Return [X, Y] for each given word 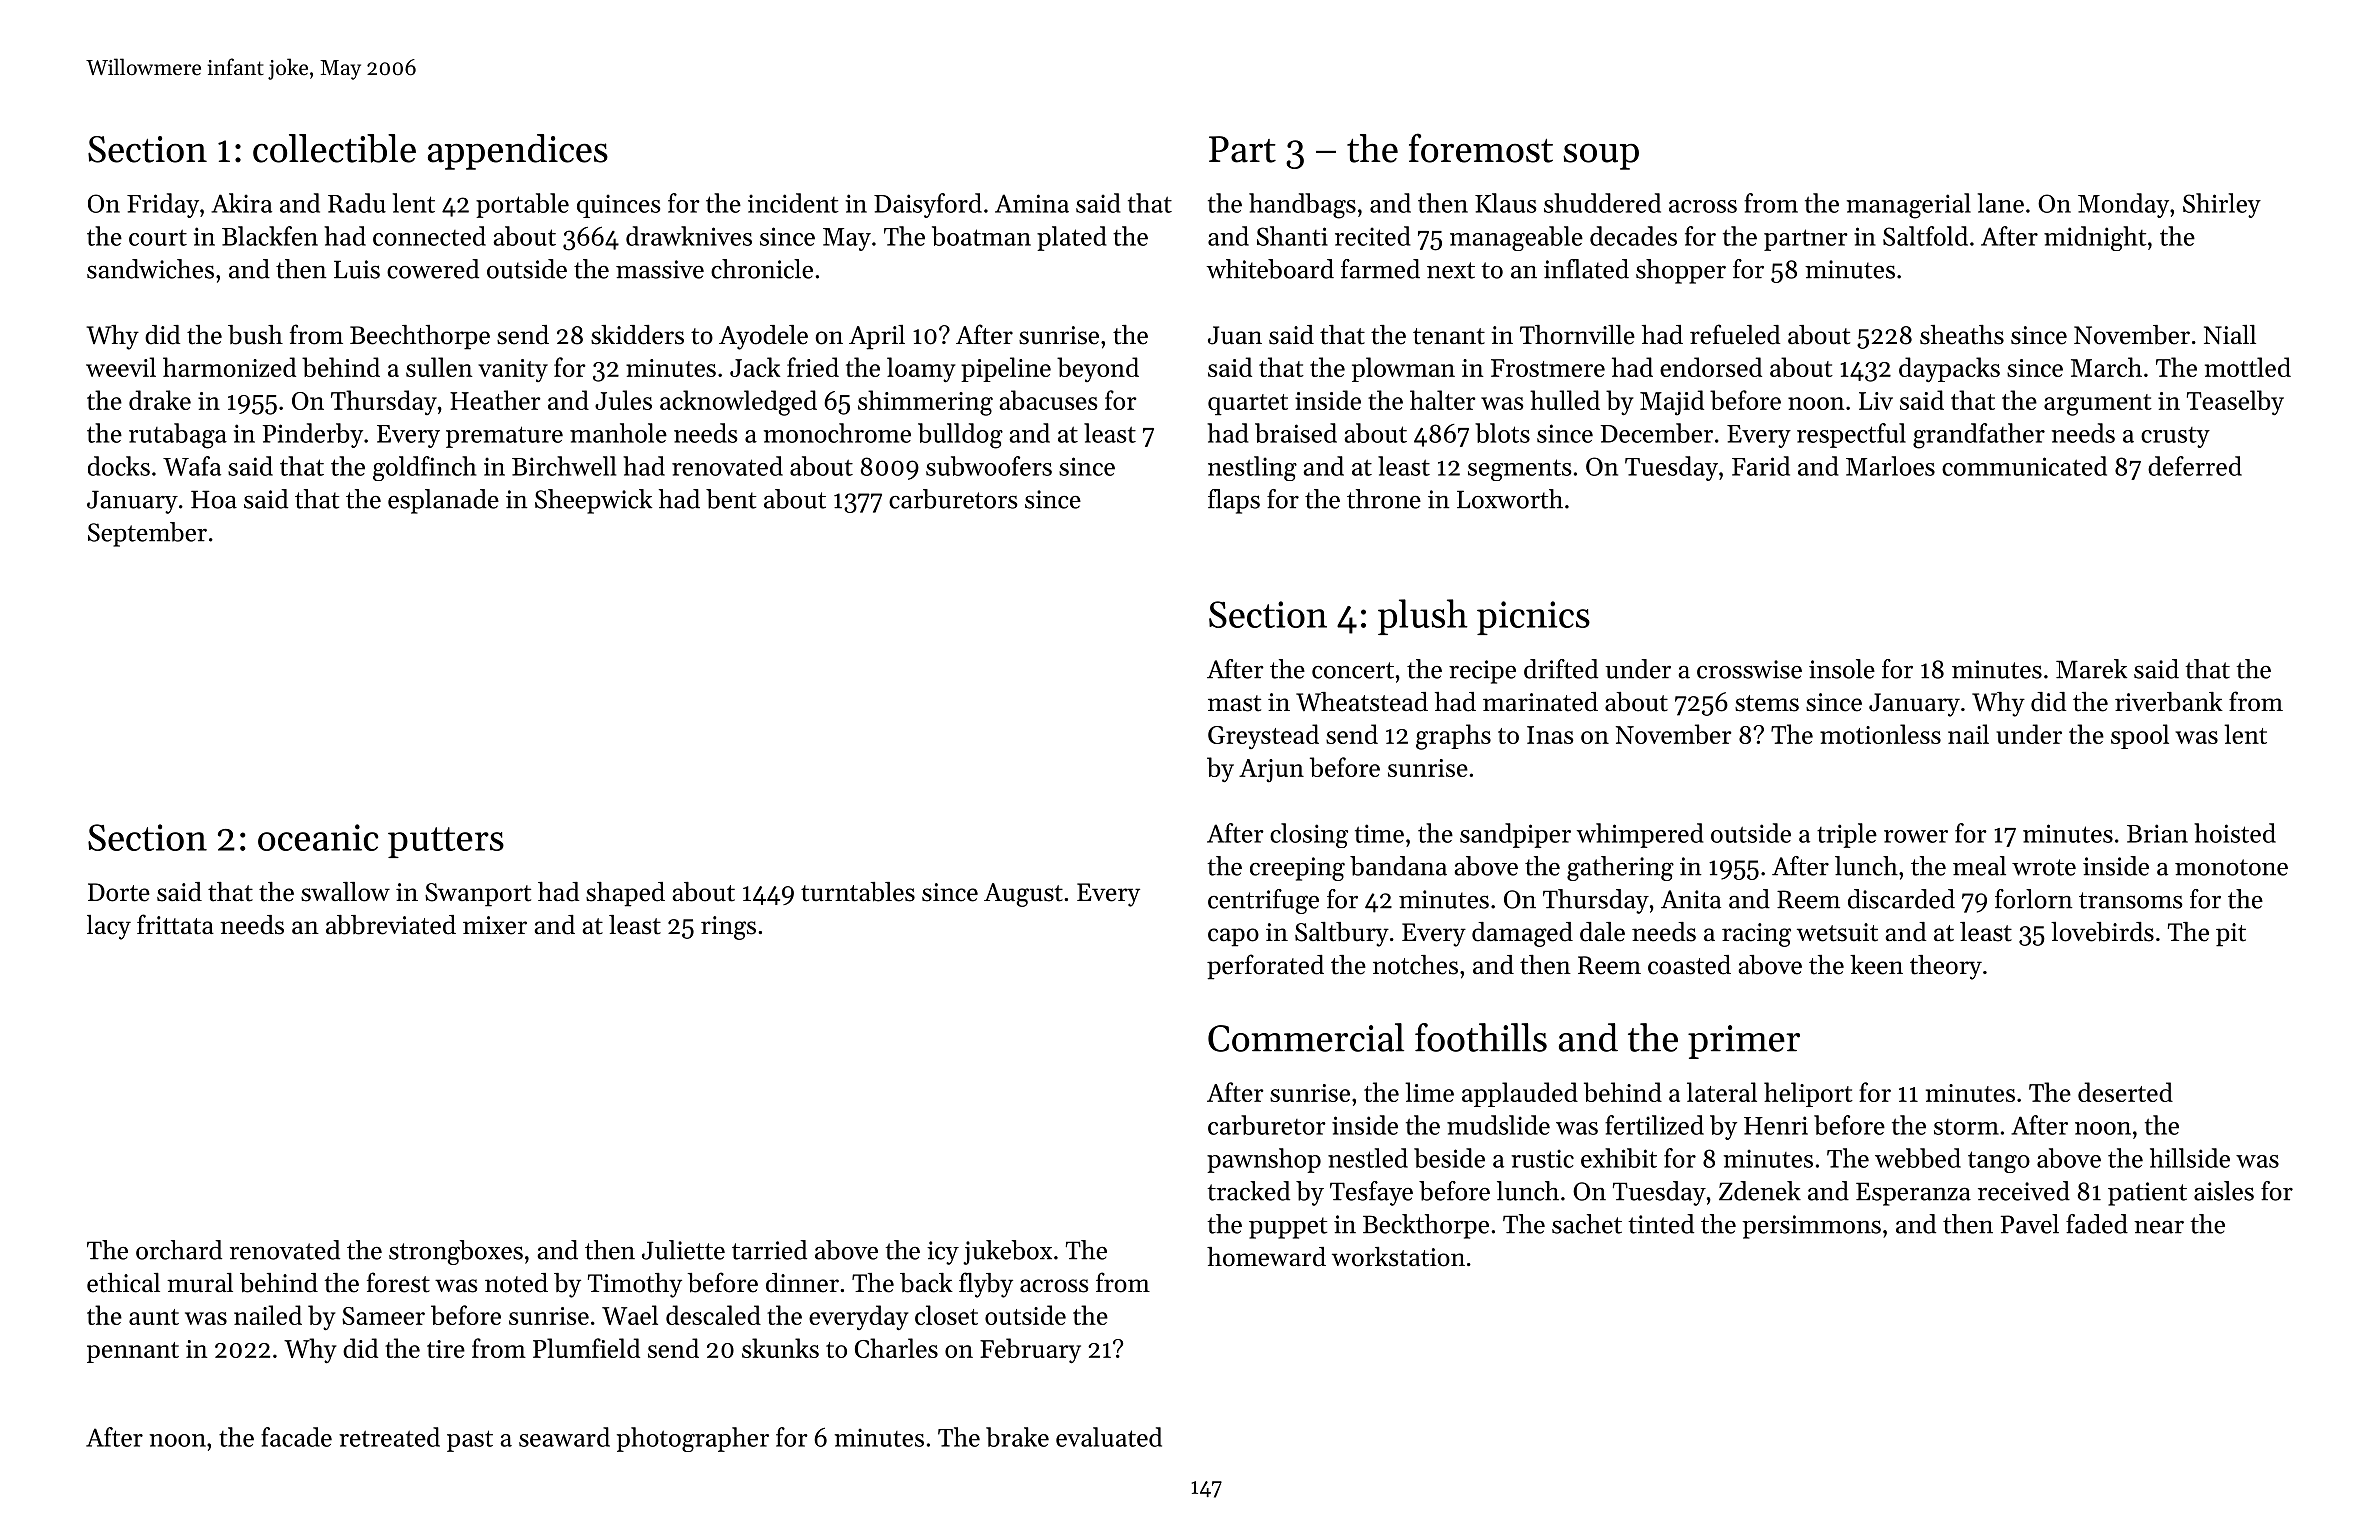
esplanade [443, 501]
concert [1353, 670]
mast [1234, 703]
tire [446, 1349]
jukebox [1007, 1252]
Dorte [119, 892]
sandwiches [150, 269]
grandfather [1979, 436]
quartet [1248, 404]
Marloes [1890, 466]
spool [2140, 736]
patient [2147, 1194]
